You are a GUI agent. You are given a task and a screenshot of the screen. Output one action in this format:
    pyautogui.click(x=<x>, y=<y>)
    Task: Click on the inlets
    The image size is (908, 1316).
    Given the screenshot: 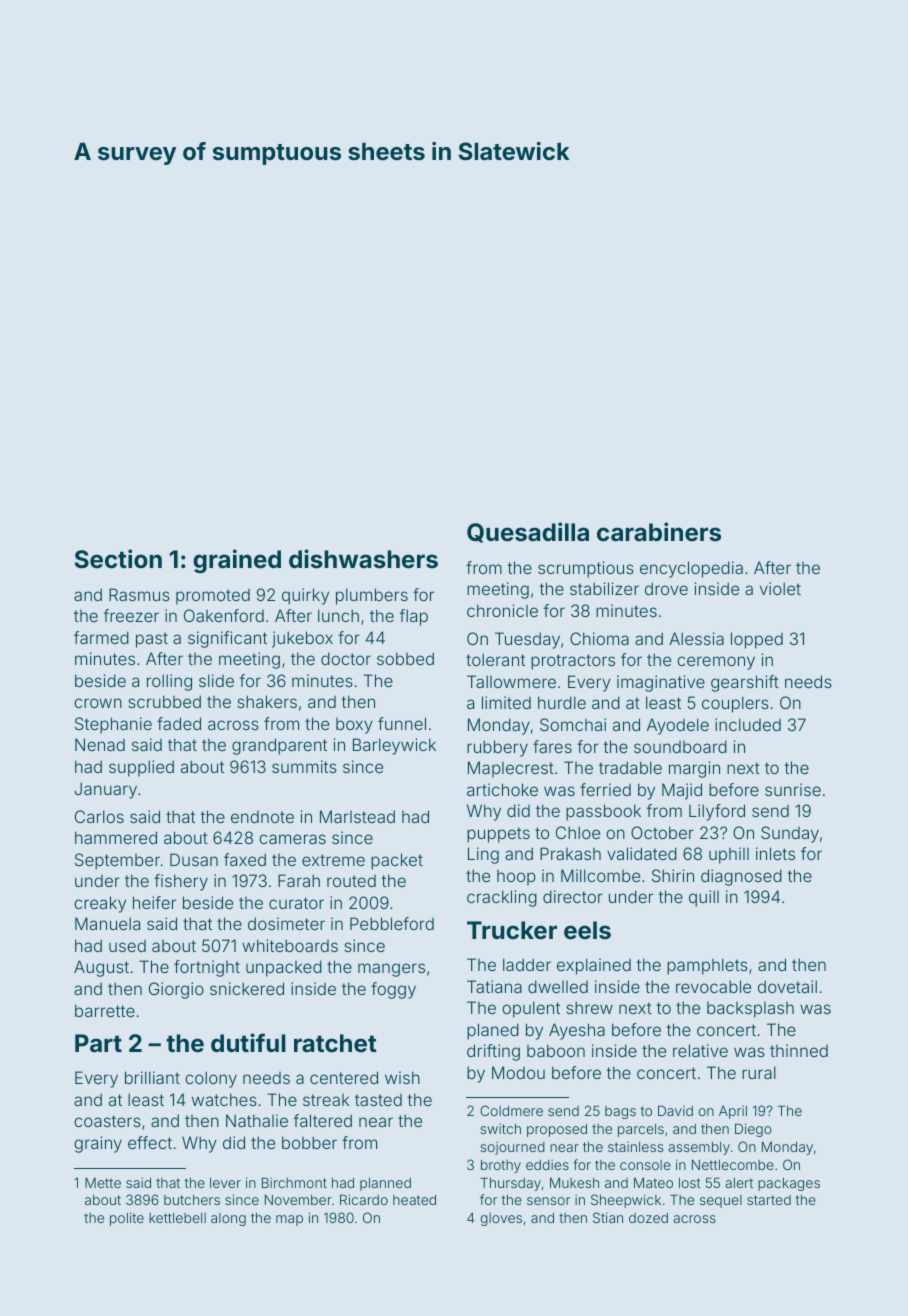 What is the action you would take?
    pyautogui.click(x=775, y=853)
